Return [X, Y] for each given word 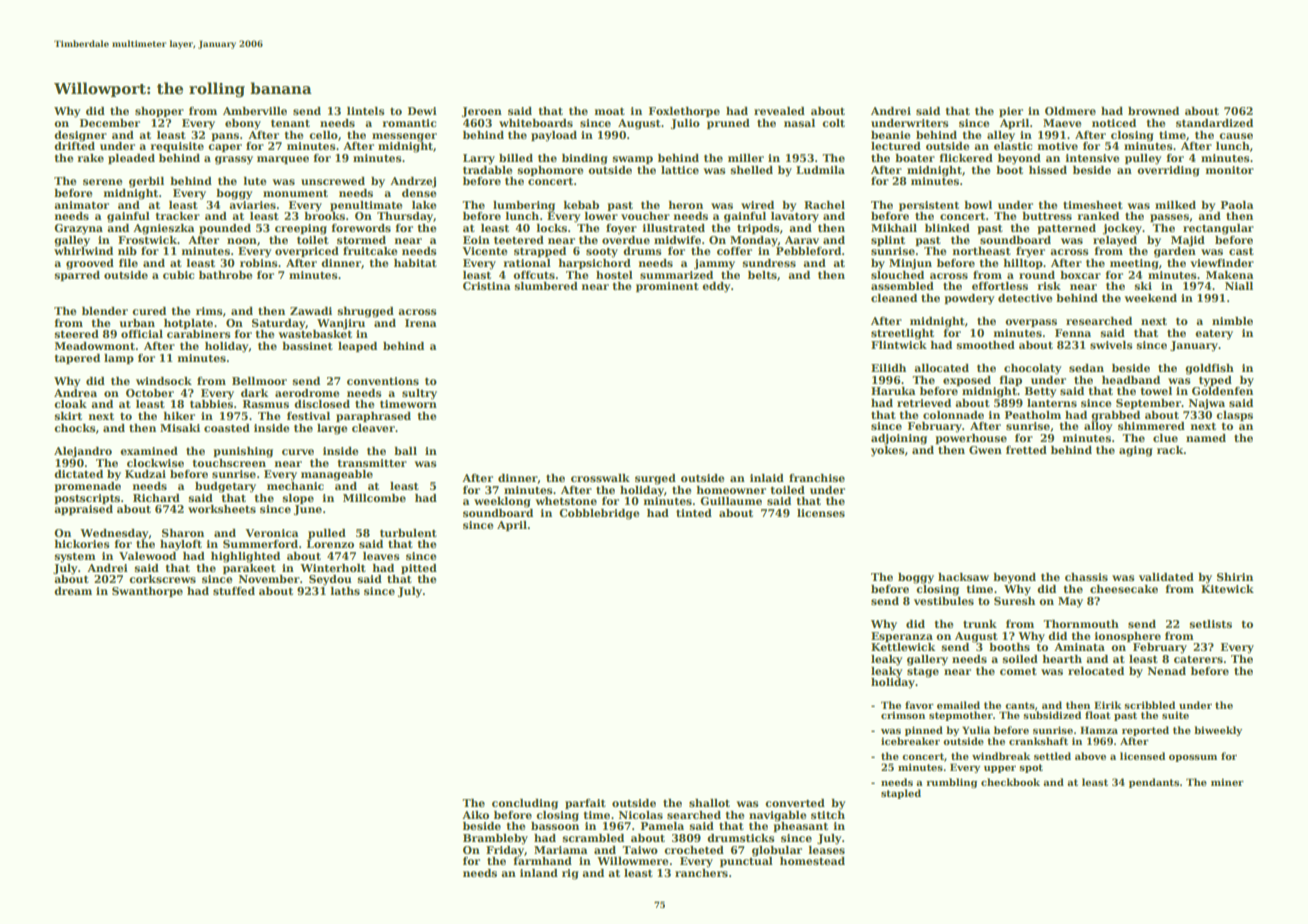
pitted [419, 569]
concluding [525, 804]
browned [1153, 111]
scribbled [1149, 705]
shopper [159, 112]
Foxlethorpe [684, 112]
